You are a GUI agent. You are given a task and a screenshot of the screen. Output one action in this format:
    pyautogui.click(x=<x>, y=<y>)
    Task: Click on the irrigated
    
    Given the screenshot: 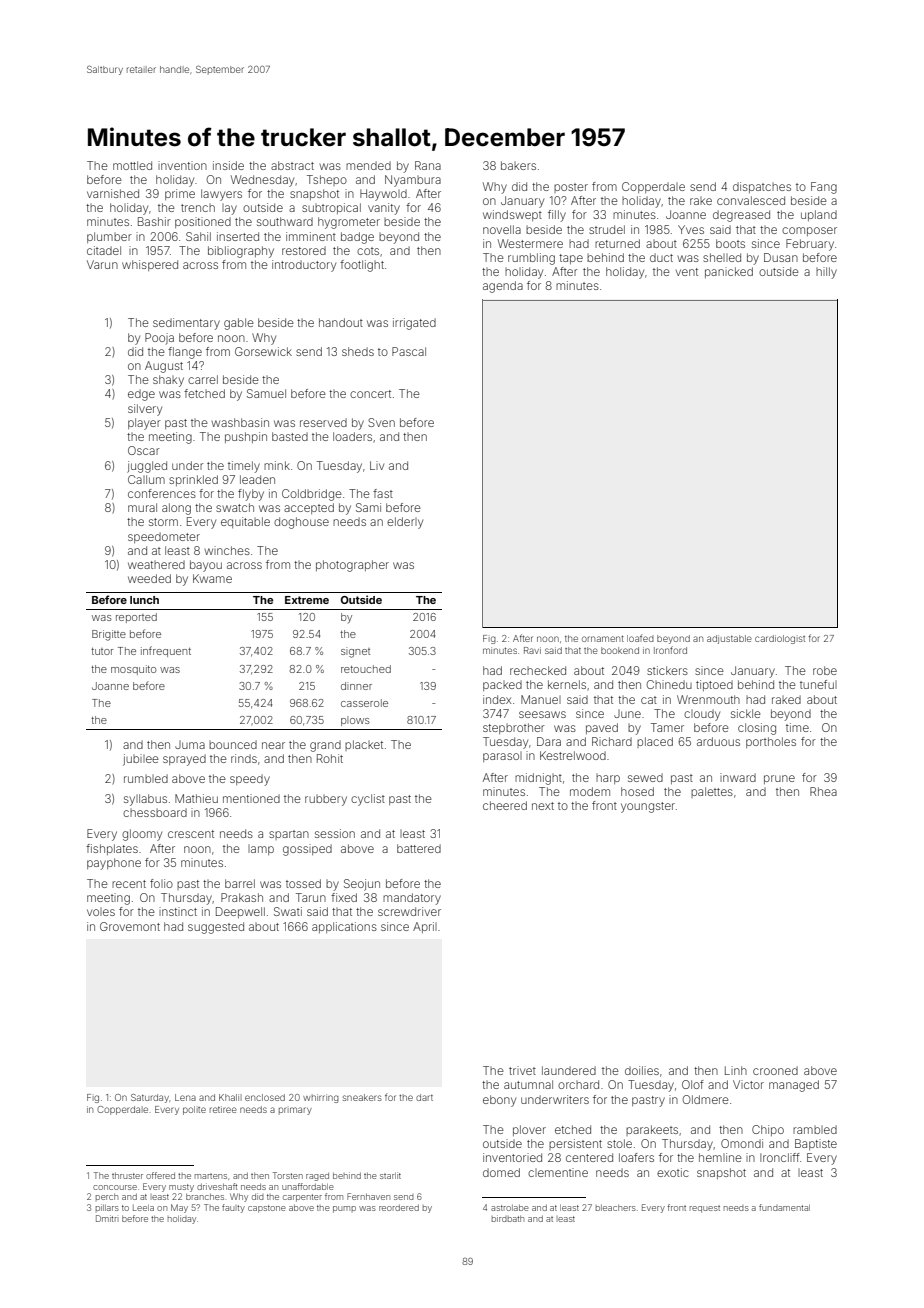 What is the action you would take?
    pyautogui.click(x=414, y=324)
